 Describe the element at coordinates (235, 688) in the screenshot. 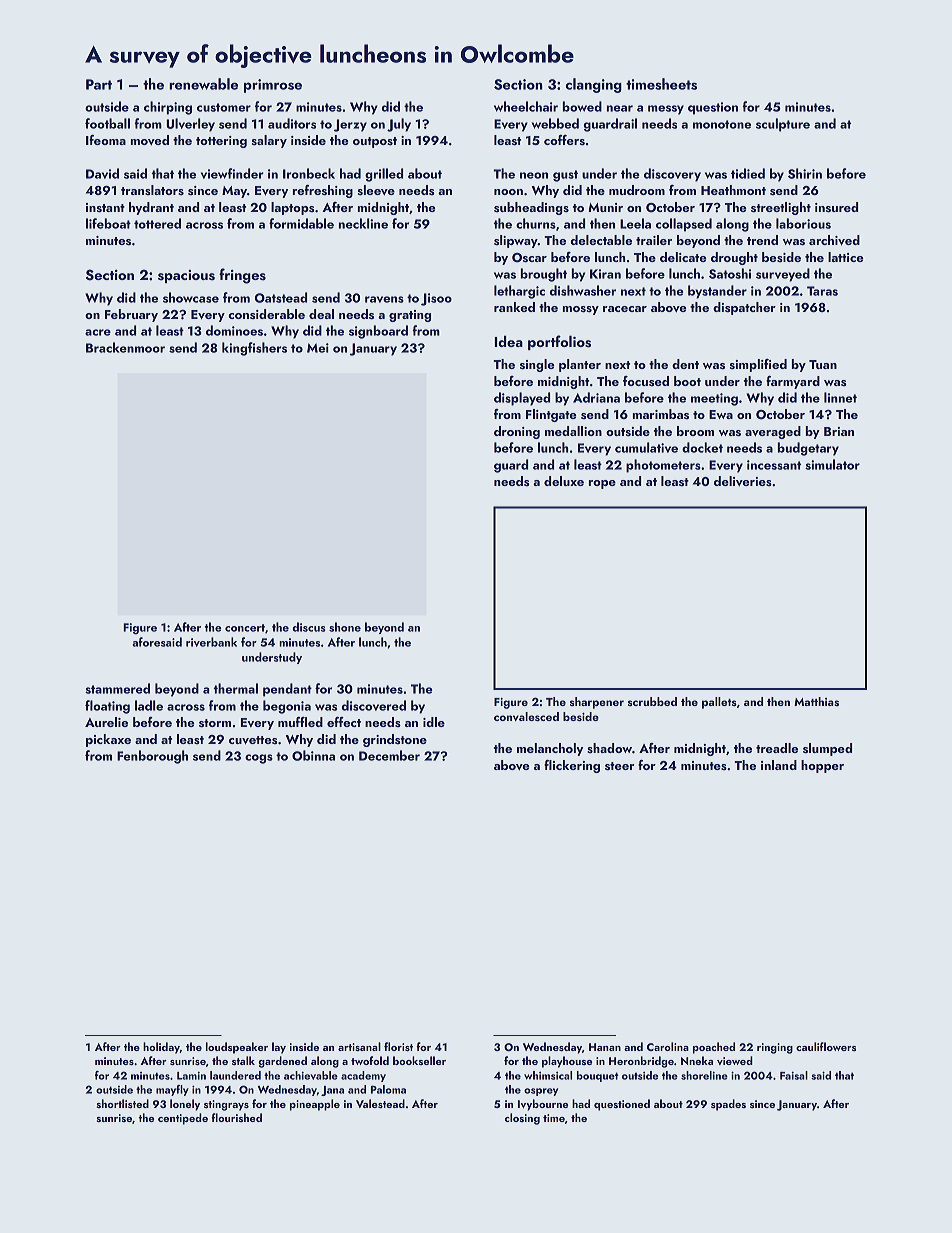

I see `thermal` at that location.
